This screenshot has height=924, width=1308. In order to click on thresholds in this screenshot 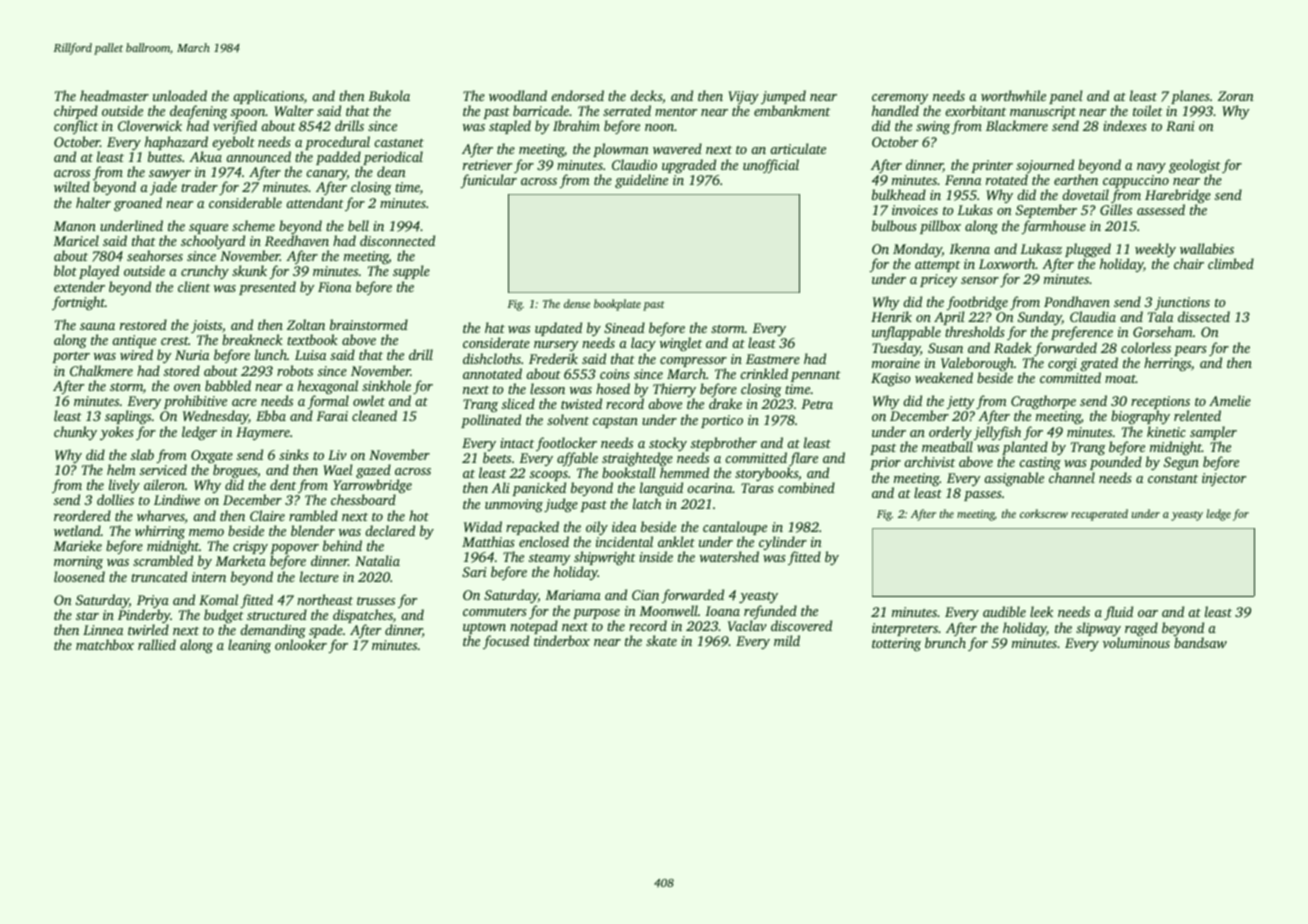, I will do `click(975, 332)`.
